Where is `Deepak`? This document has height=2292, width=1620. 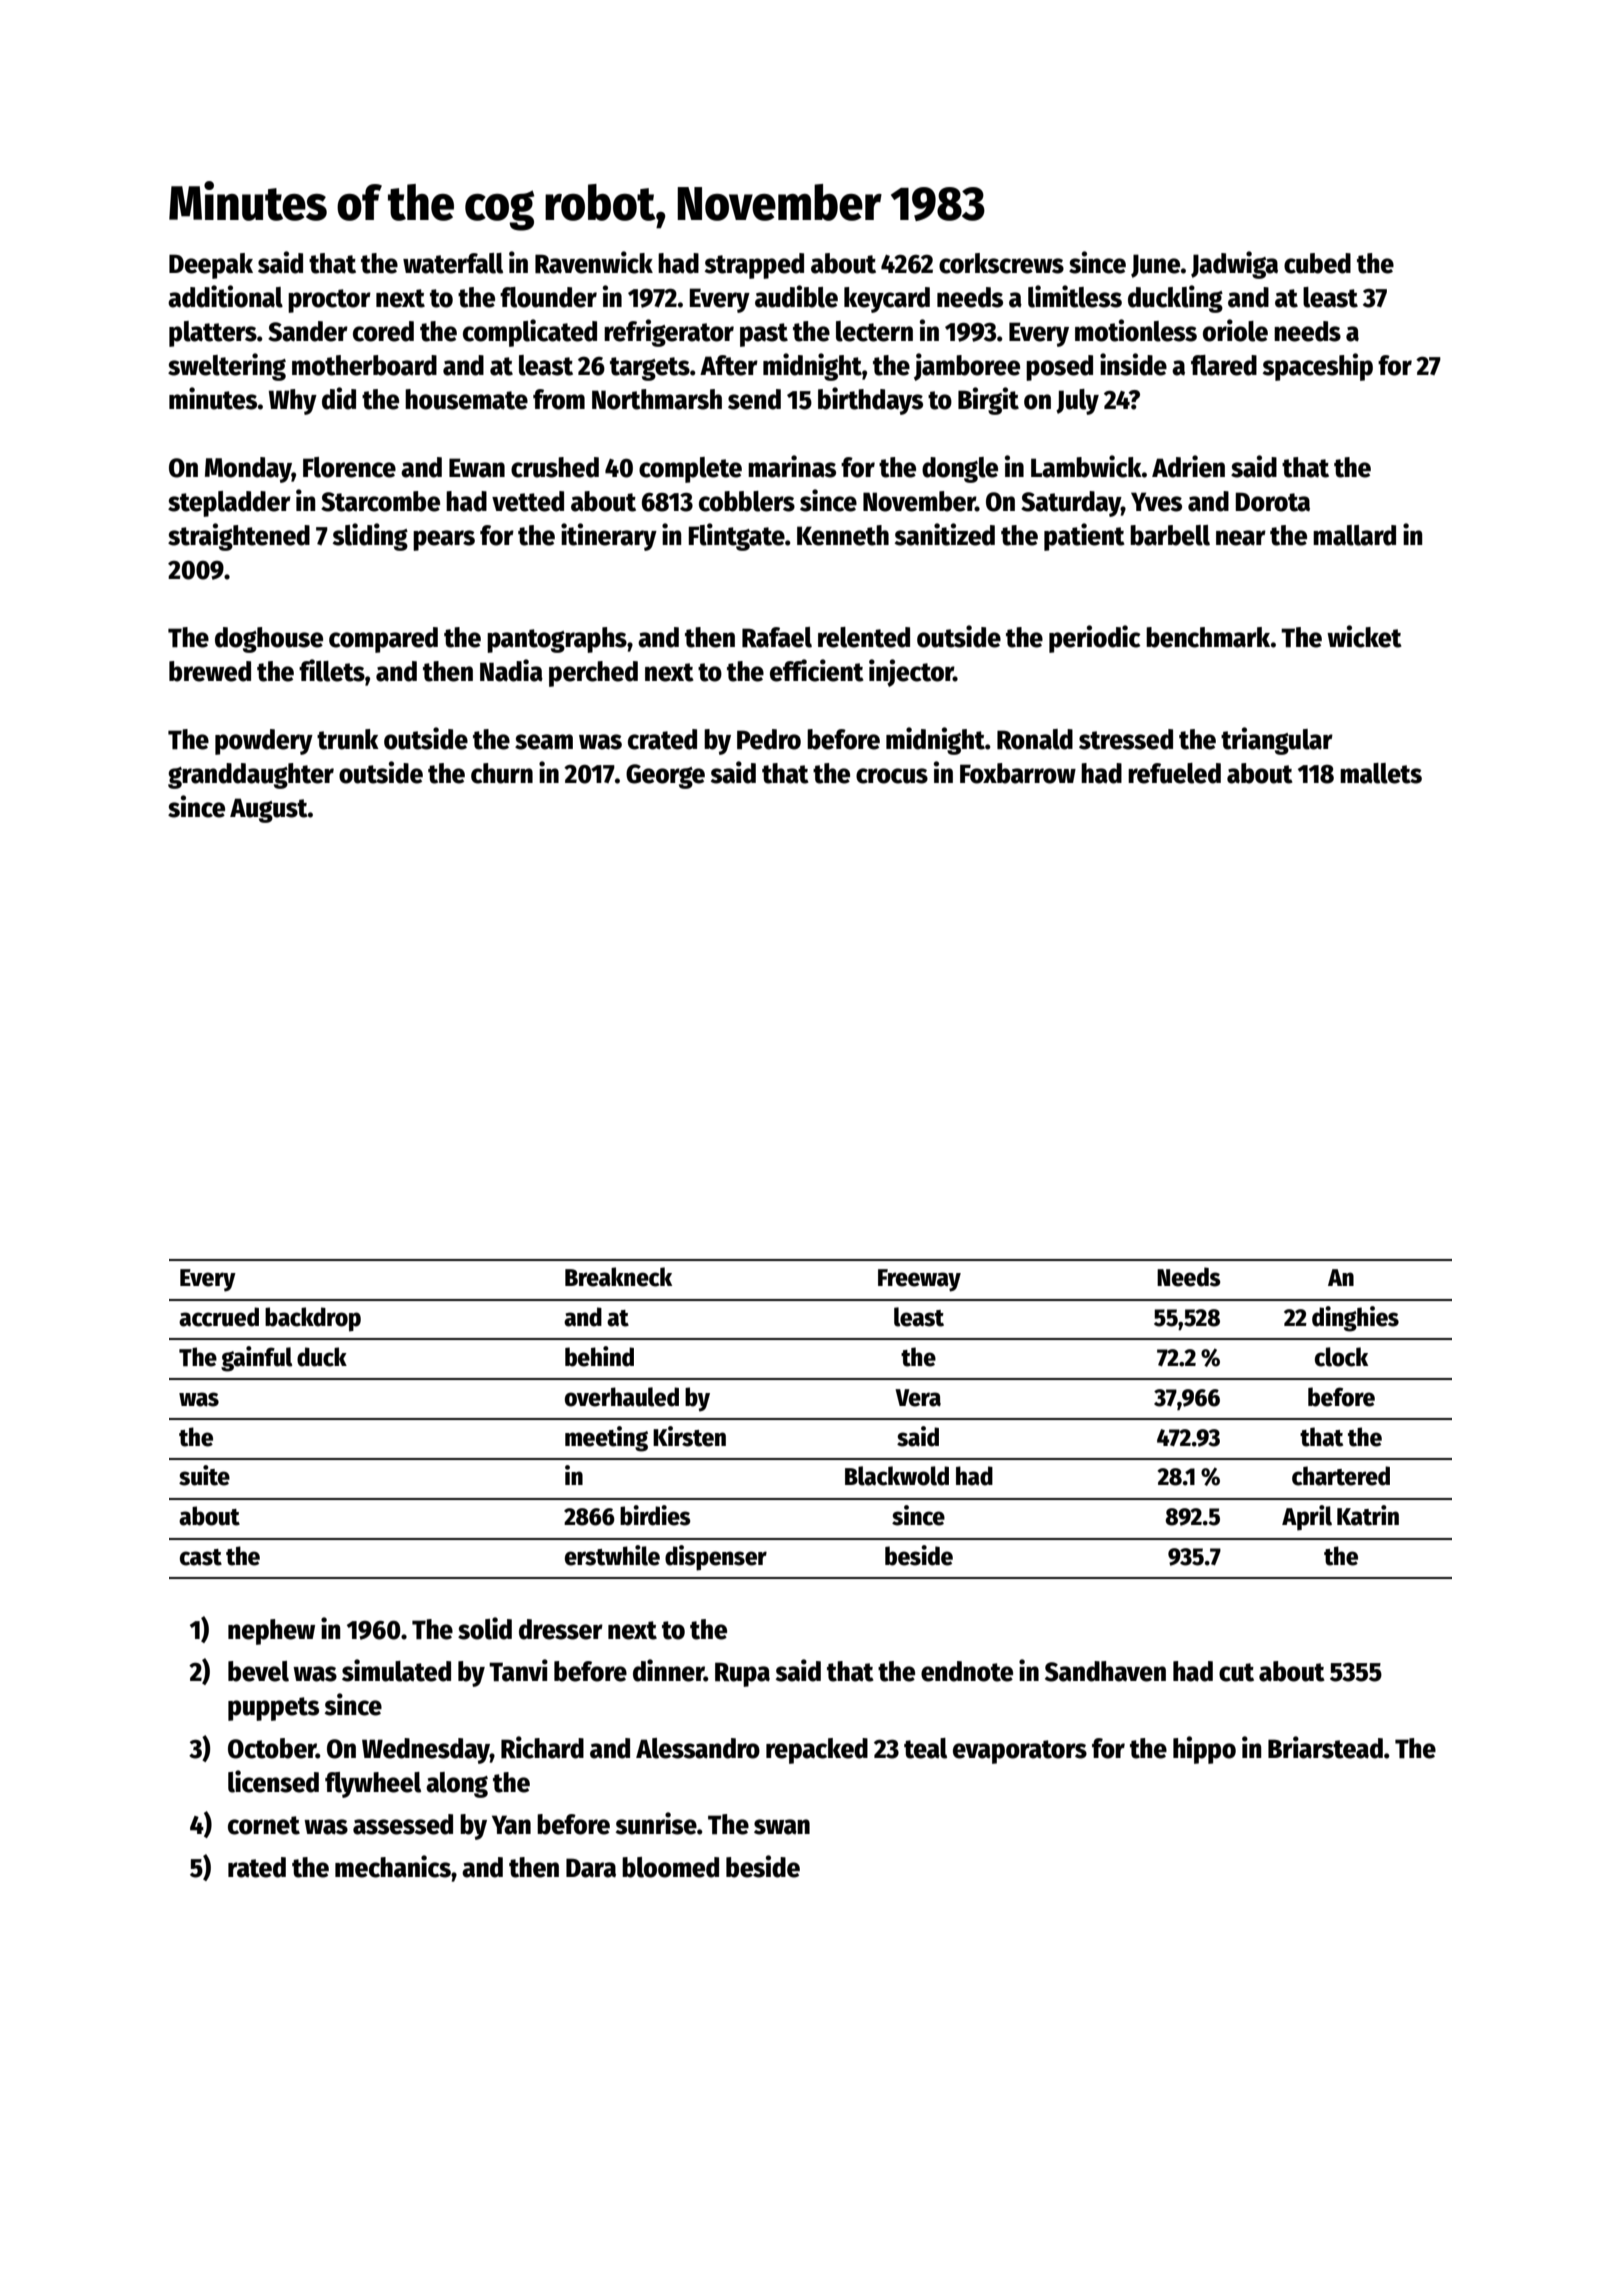 Deepak is located at coordinates (211, 266).
